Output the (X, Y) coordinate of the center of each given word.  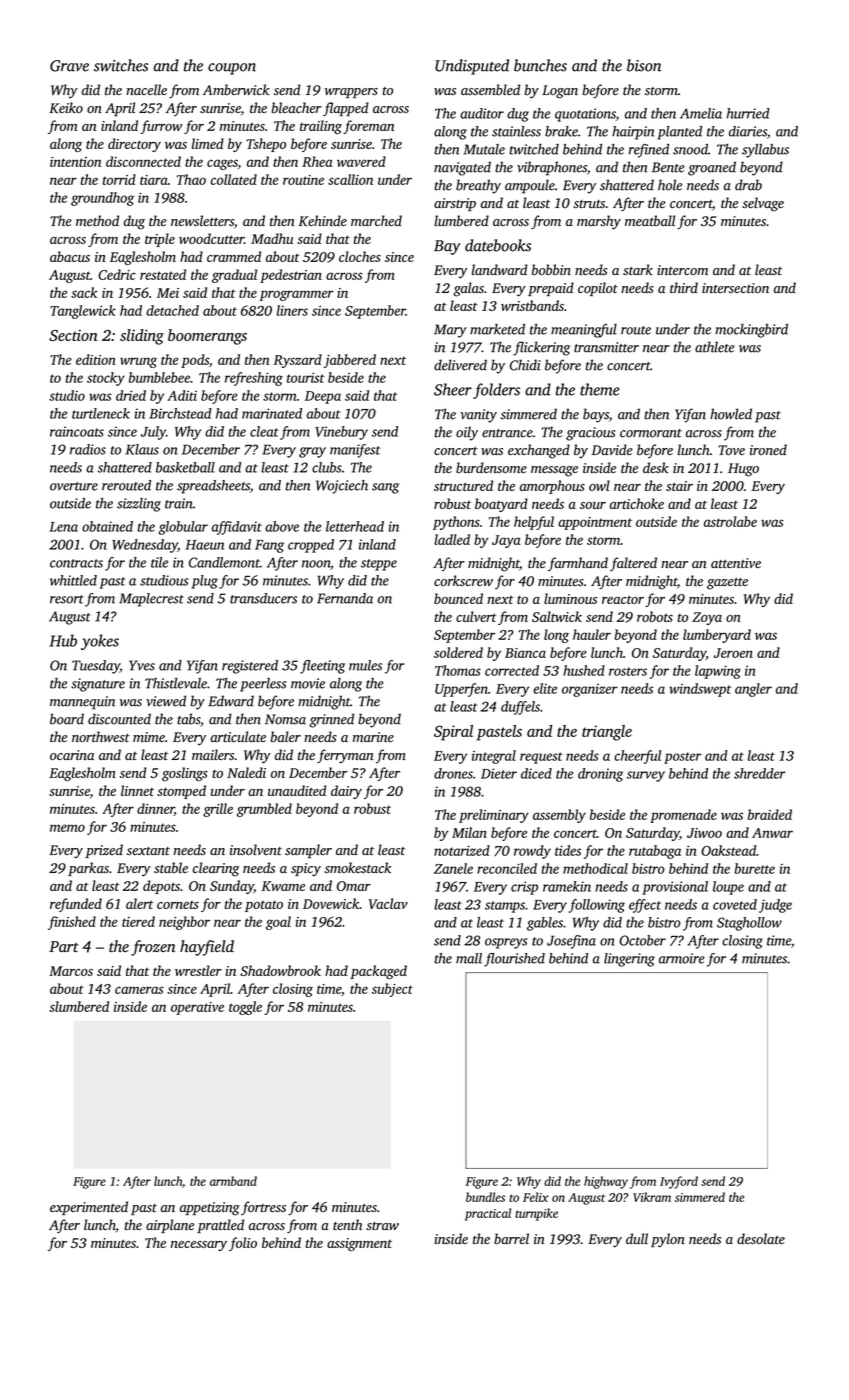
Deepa (323, 397)
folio (243, 1244)
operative (197, 1008)
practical (488, 1214)
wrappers (351, 93)
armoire (682, 958)
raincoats (77, 431)
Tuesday (96, 667)
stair (679, 486)
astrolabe (730, 521)
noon (316, 564)
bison (644, 65)
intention (75, 162)
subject (392, 990)
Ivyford (679, 1182)
